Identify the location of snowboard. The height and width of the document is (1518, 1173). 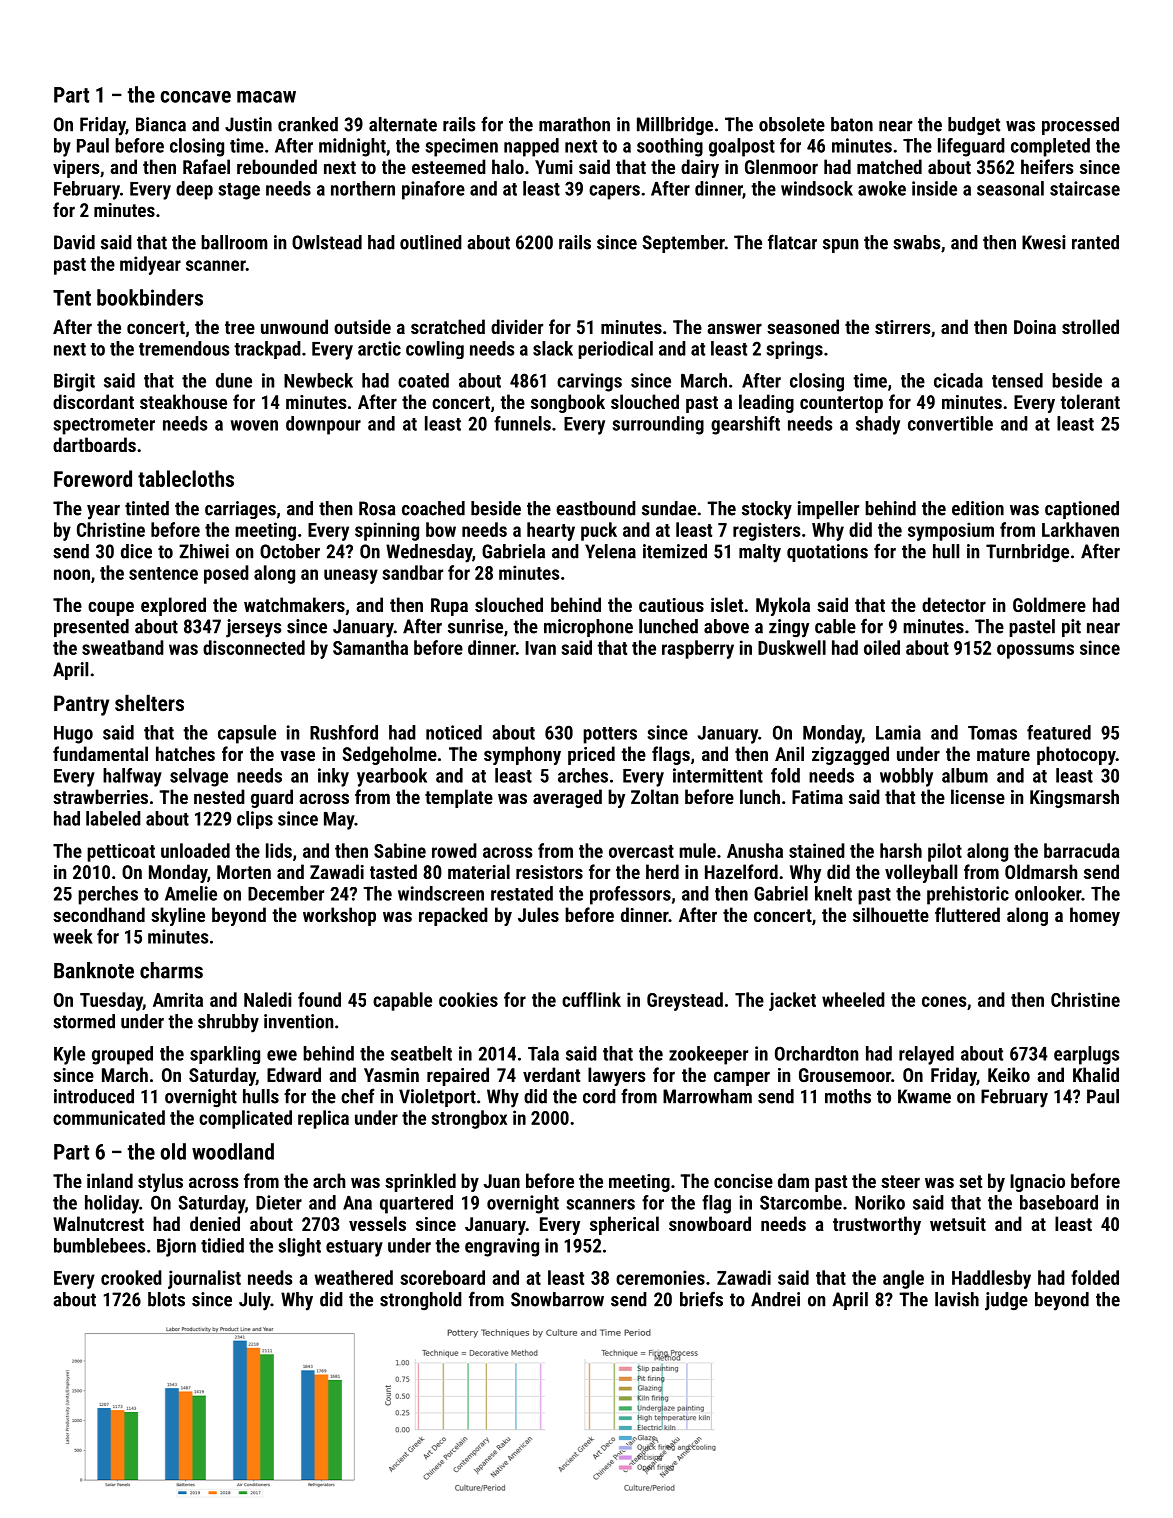
(710, 1223).
